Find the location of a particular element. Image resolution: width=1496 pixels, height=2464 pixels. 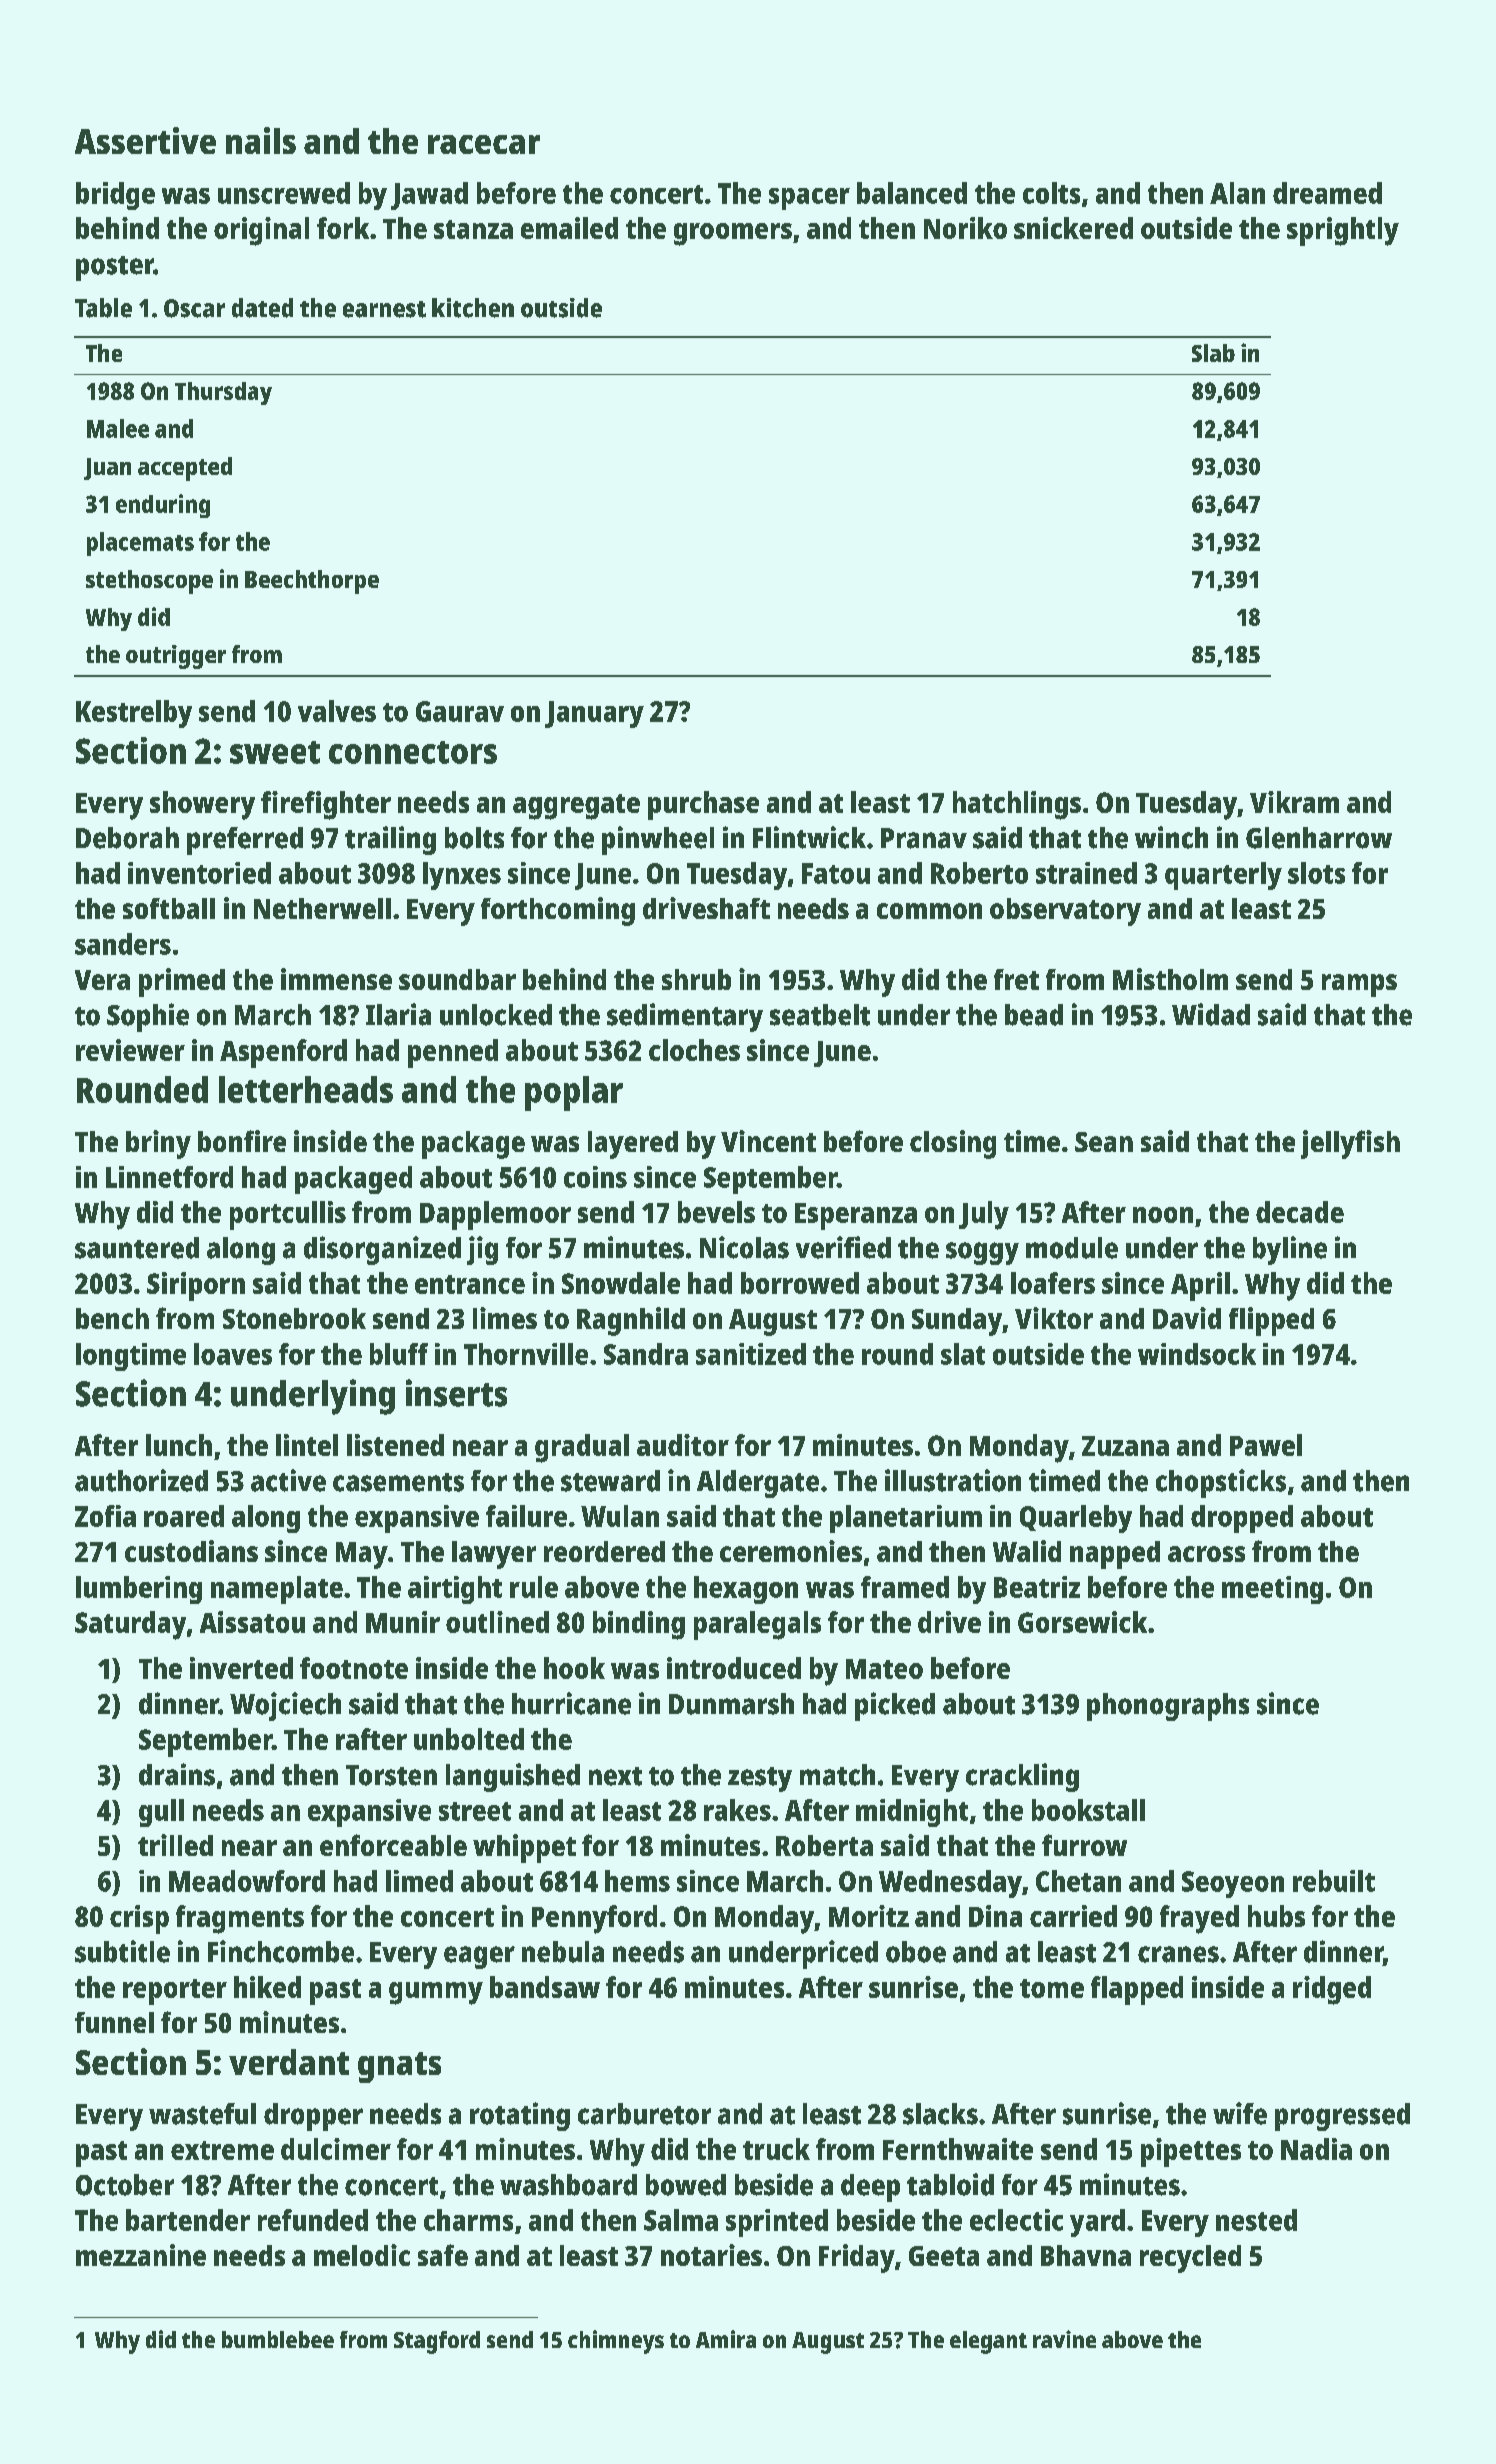

bead is located at coordinates (1034, 1015).
